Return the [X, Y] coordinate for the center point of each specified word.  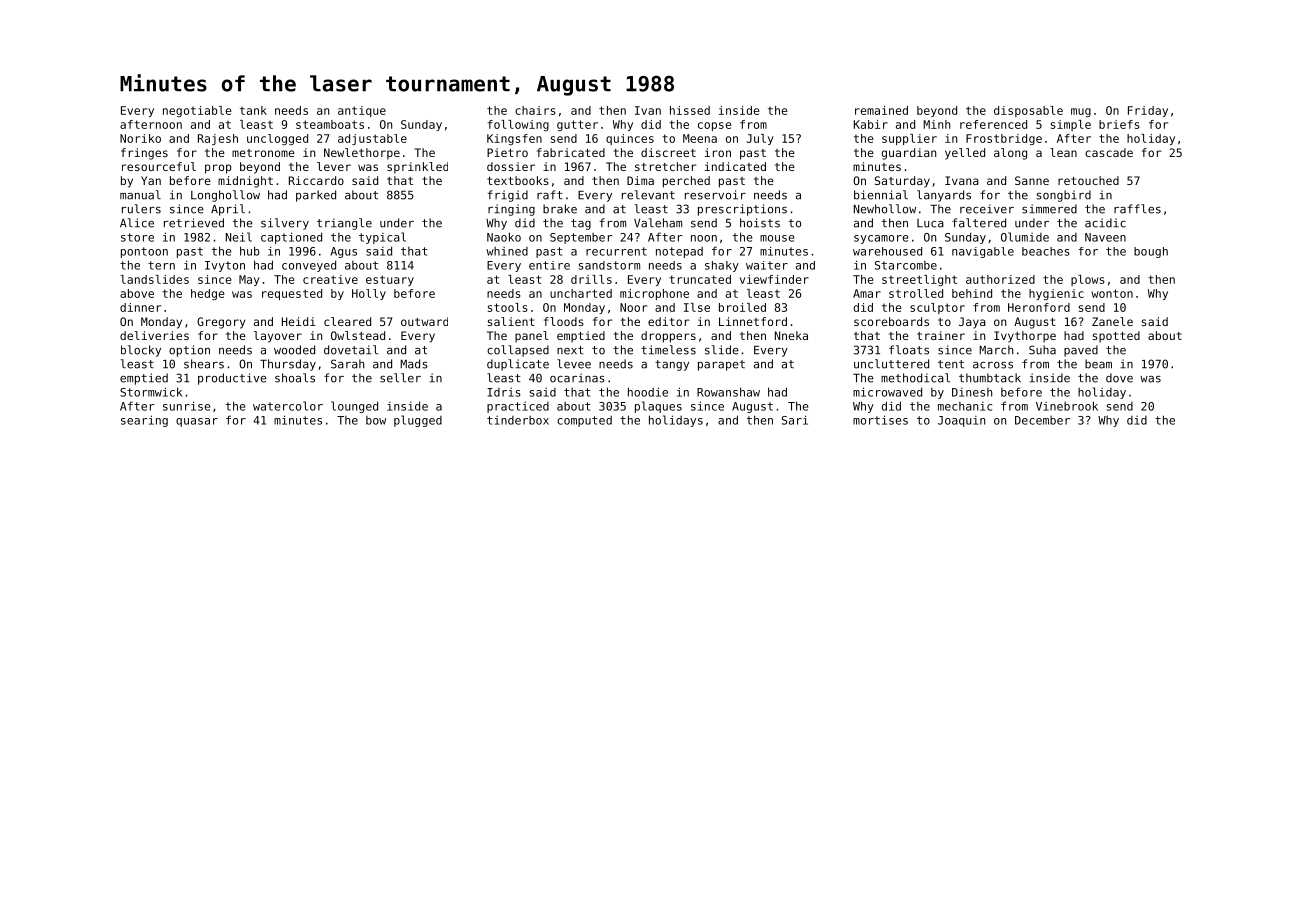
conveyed [309, 266]
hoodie [648, 392]
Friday [1148, 111]
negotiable [197, 111]
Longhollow [225, 196]
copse [715, 126]
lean [1063, 152]
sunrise [186, 406]
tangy [672, 365]
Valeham [658, 223]
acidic [1105, 223]
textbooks [518, 180]
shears [204, 364]
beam [1098, 364]
